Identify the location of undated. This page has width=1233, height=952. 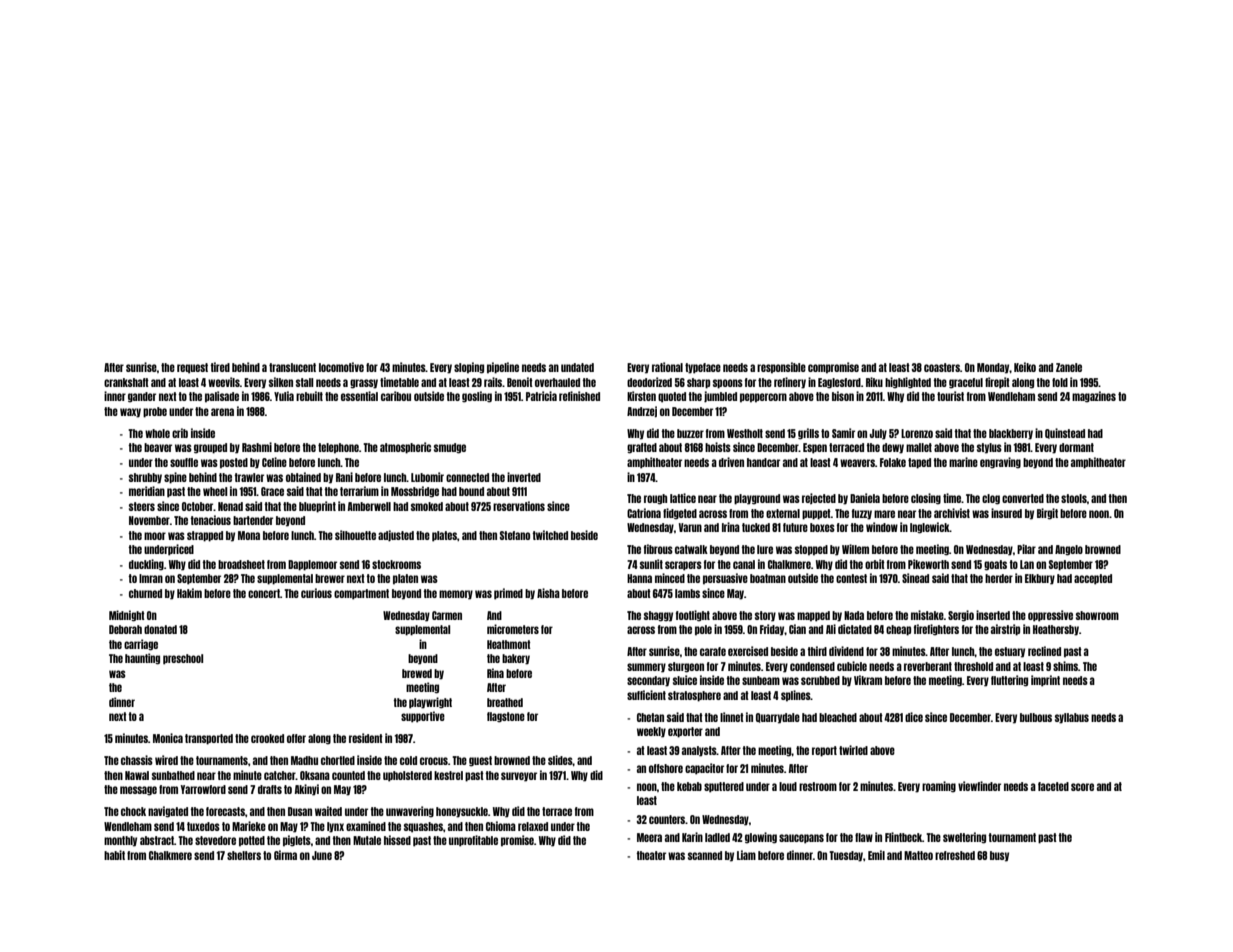
(577, 367).
